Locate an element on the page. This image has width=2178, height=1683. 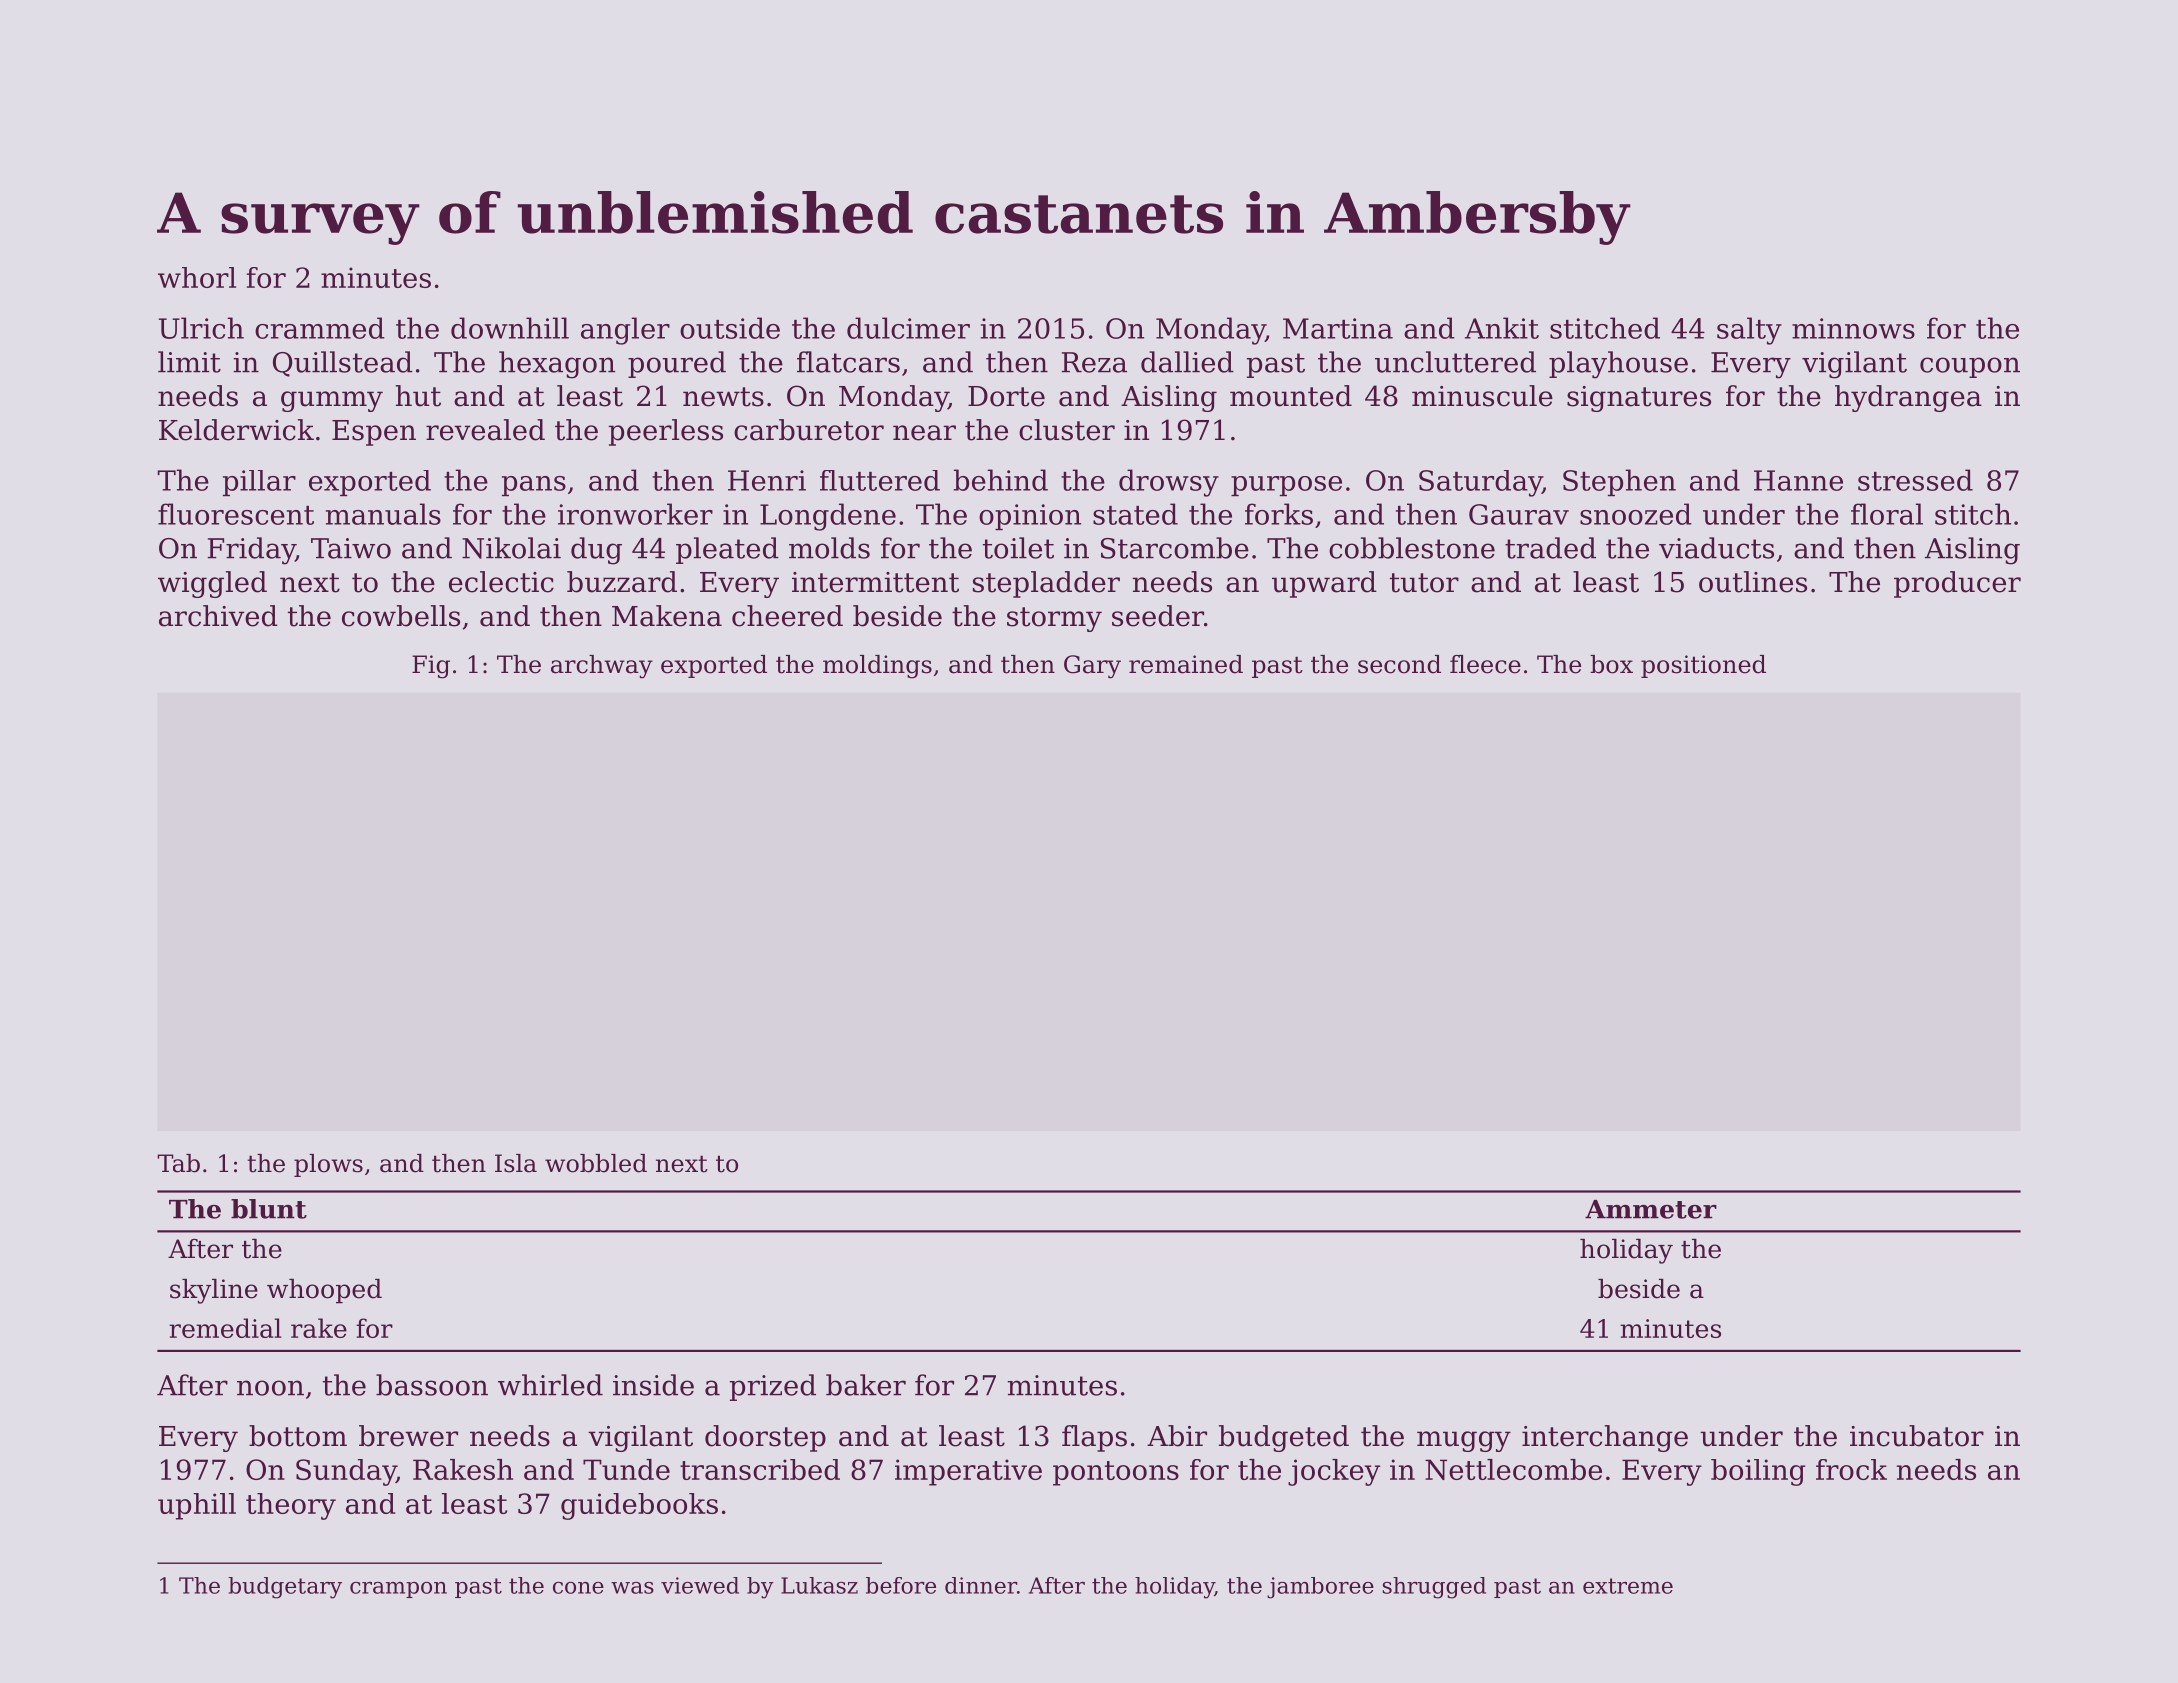
remained is located at coordinates (1186, 664).
